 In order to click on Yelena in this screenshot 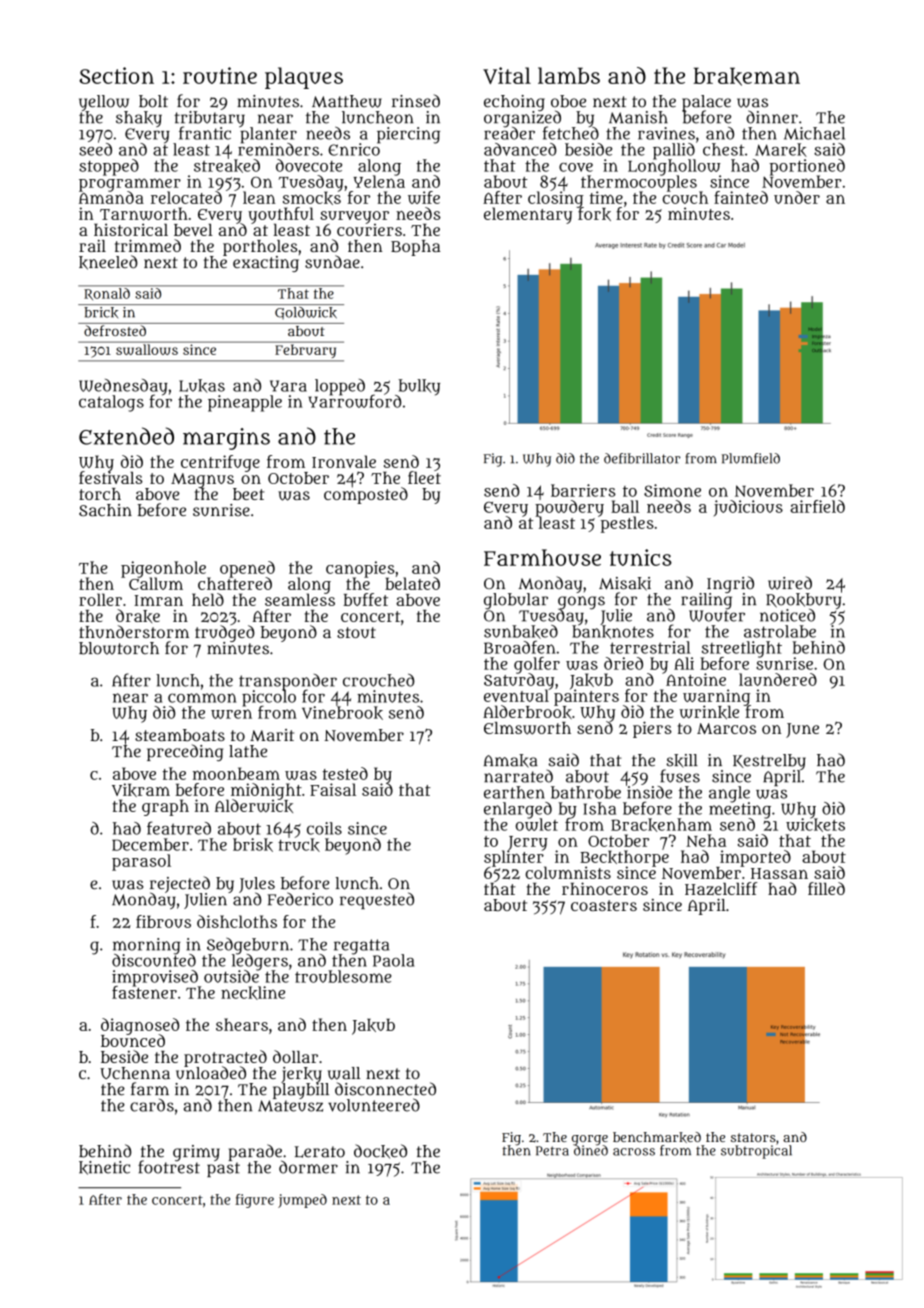, I will do `click(379, 182)`.
